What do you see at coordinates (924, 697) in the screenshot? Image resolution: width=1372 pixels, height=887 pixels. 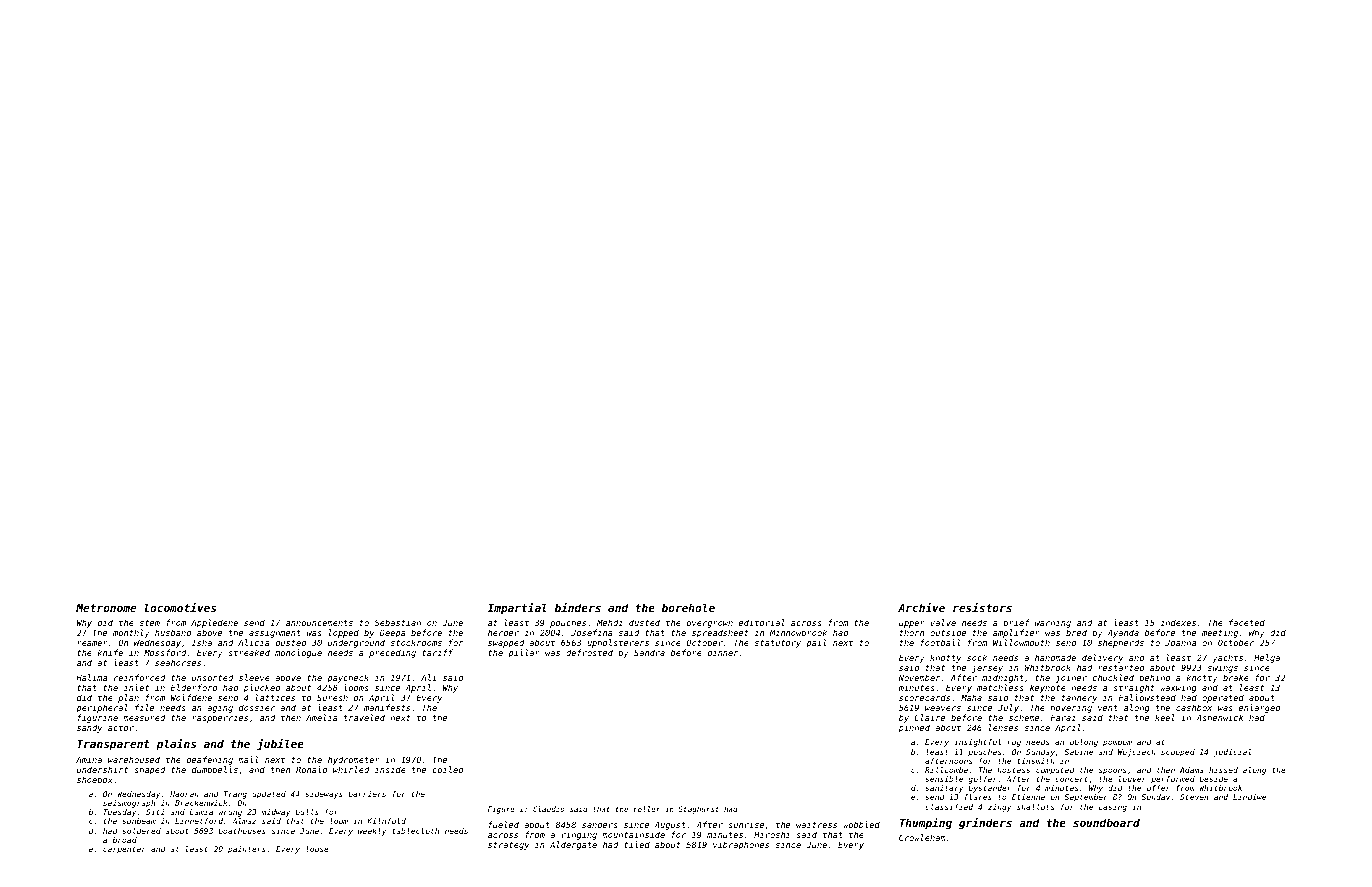 I see `scorecards` at bounding box center [924, 697].
